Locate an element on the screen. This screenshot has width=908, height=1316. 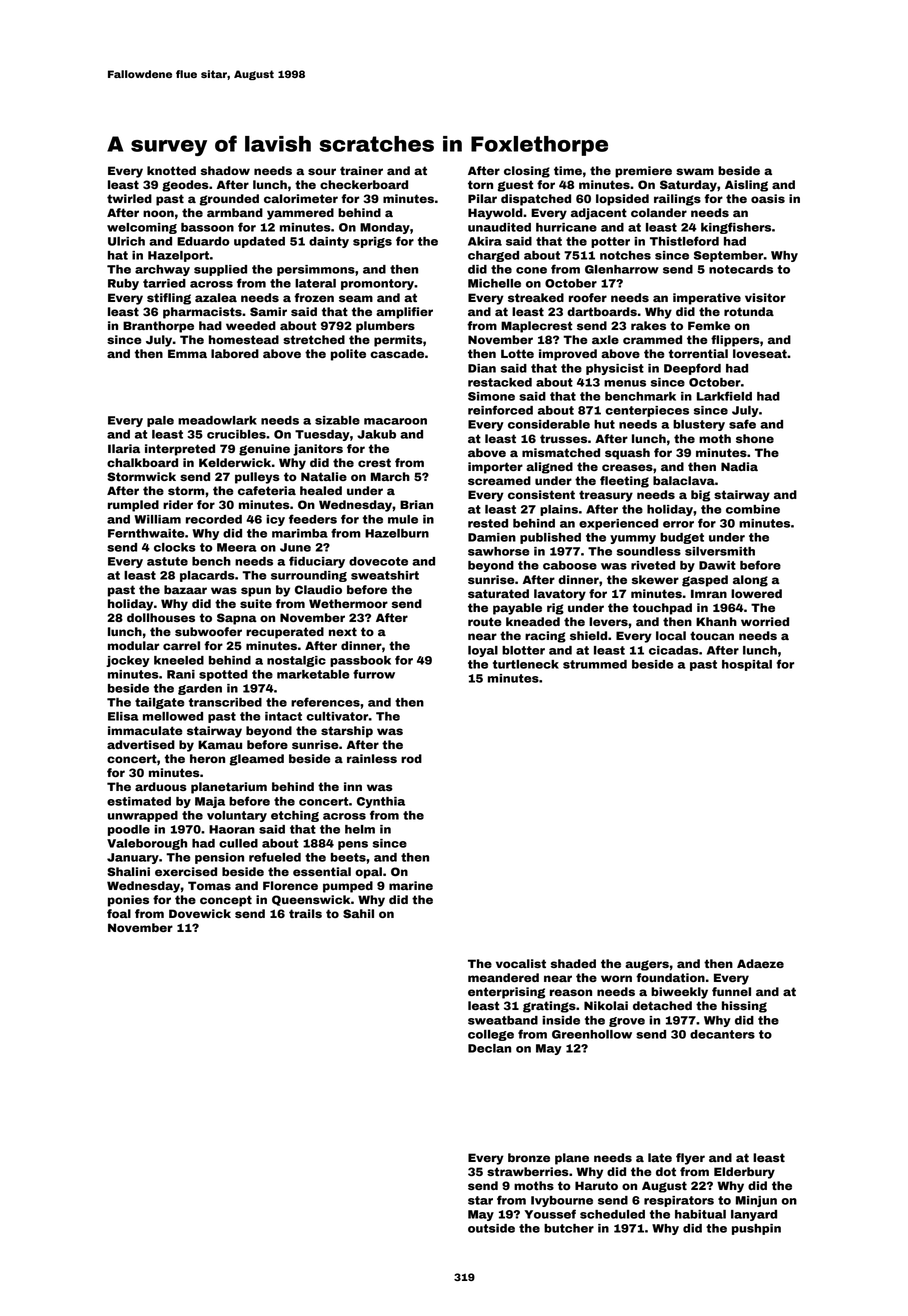
skewer is located at coordinates (655, 579).
